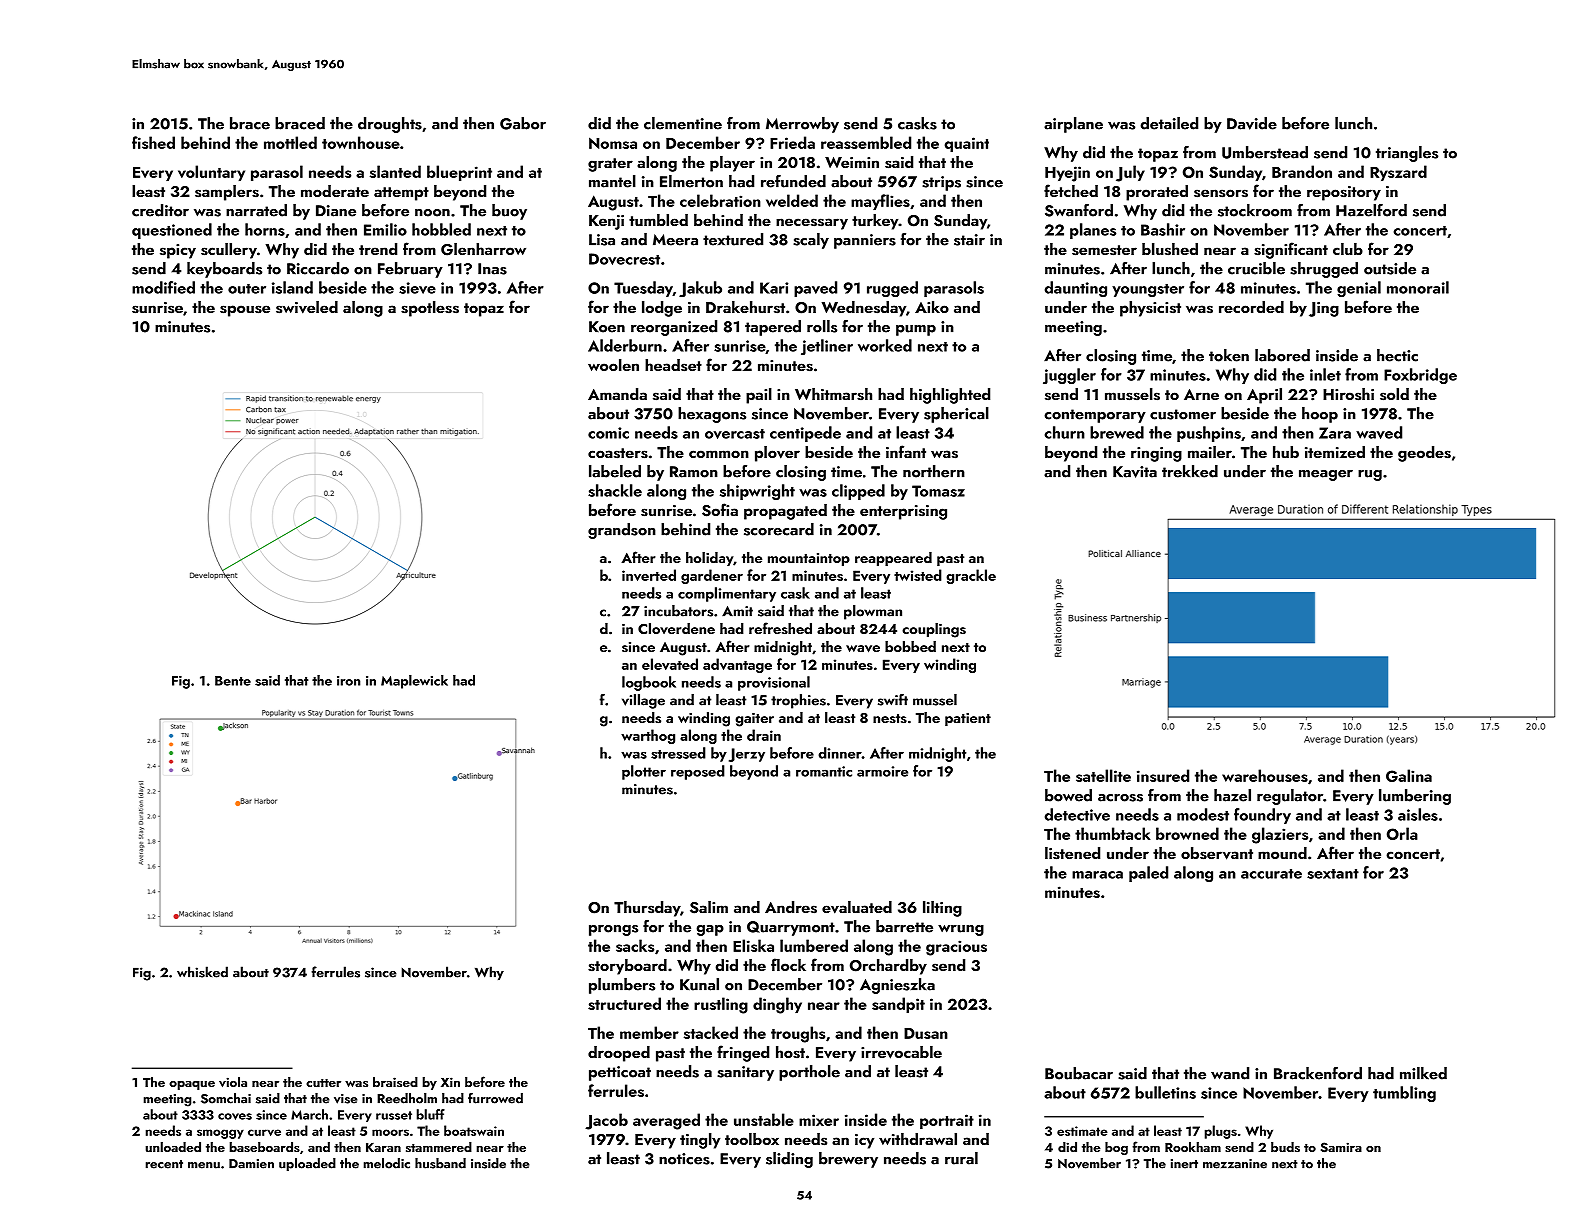 The image size is (1593, 1231). I want to click on Jerzy, so click(747, 755).
